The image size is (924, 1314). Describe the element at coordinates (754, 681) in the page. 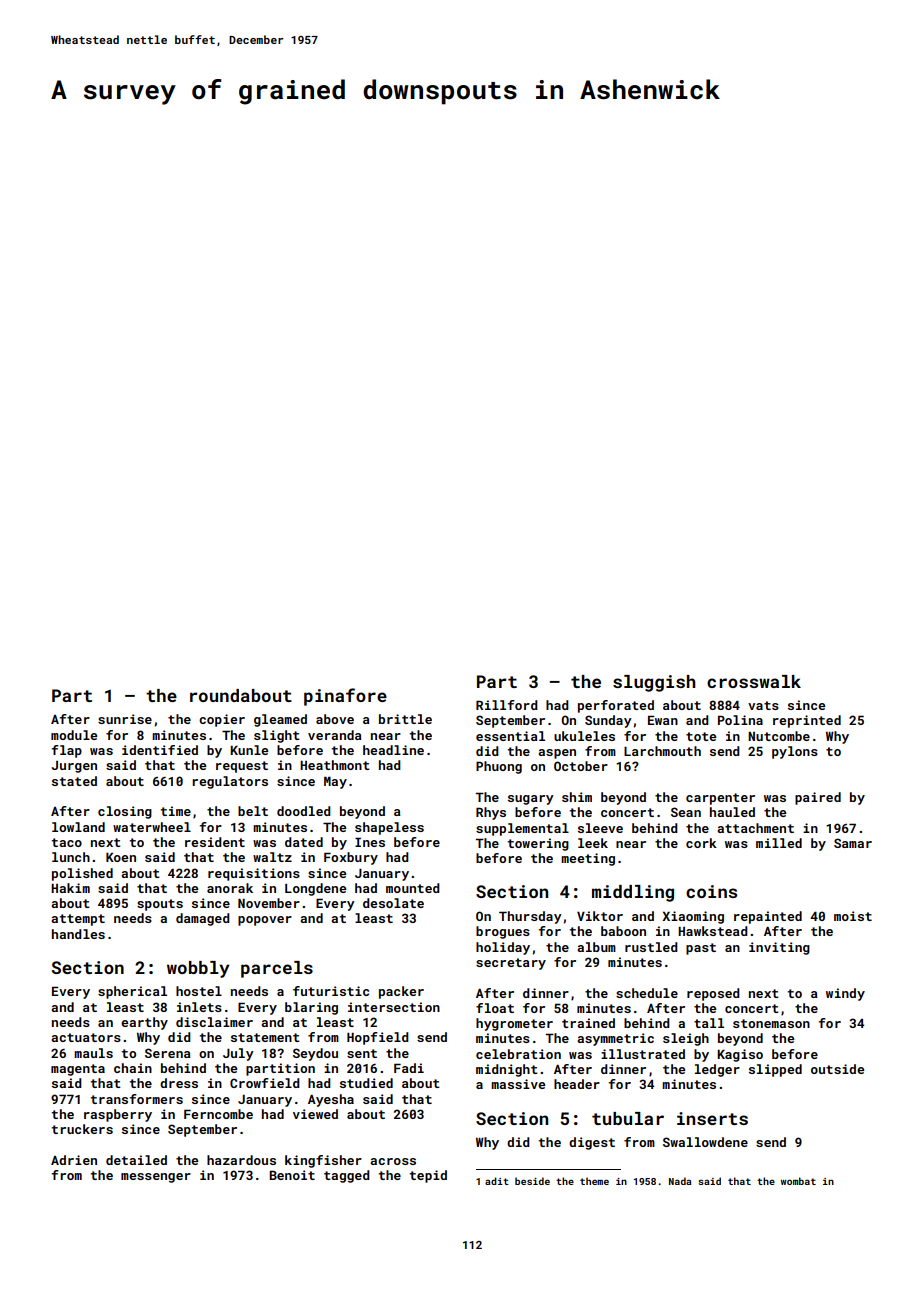

I see `crosswalk` at that location.
